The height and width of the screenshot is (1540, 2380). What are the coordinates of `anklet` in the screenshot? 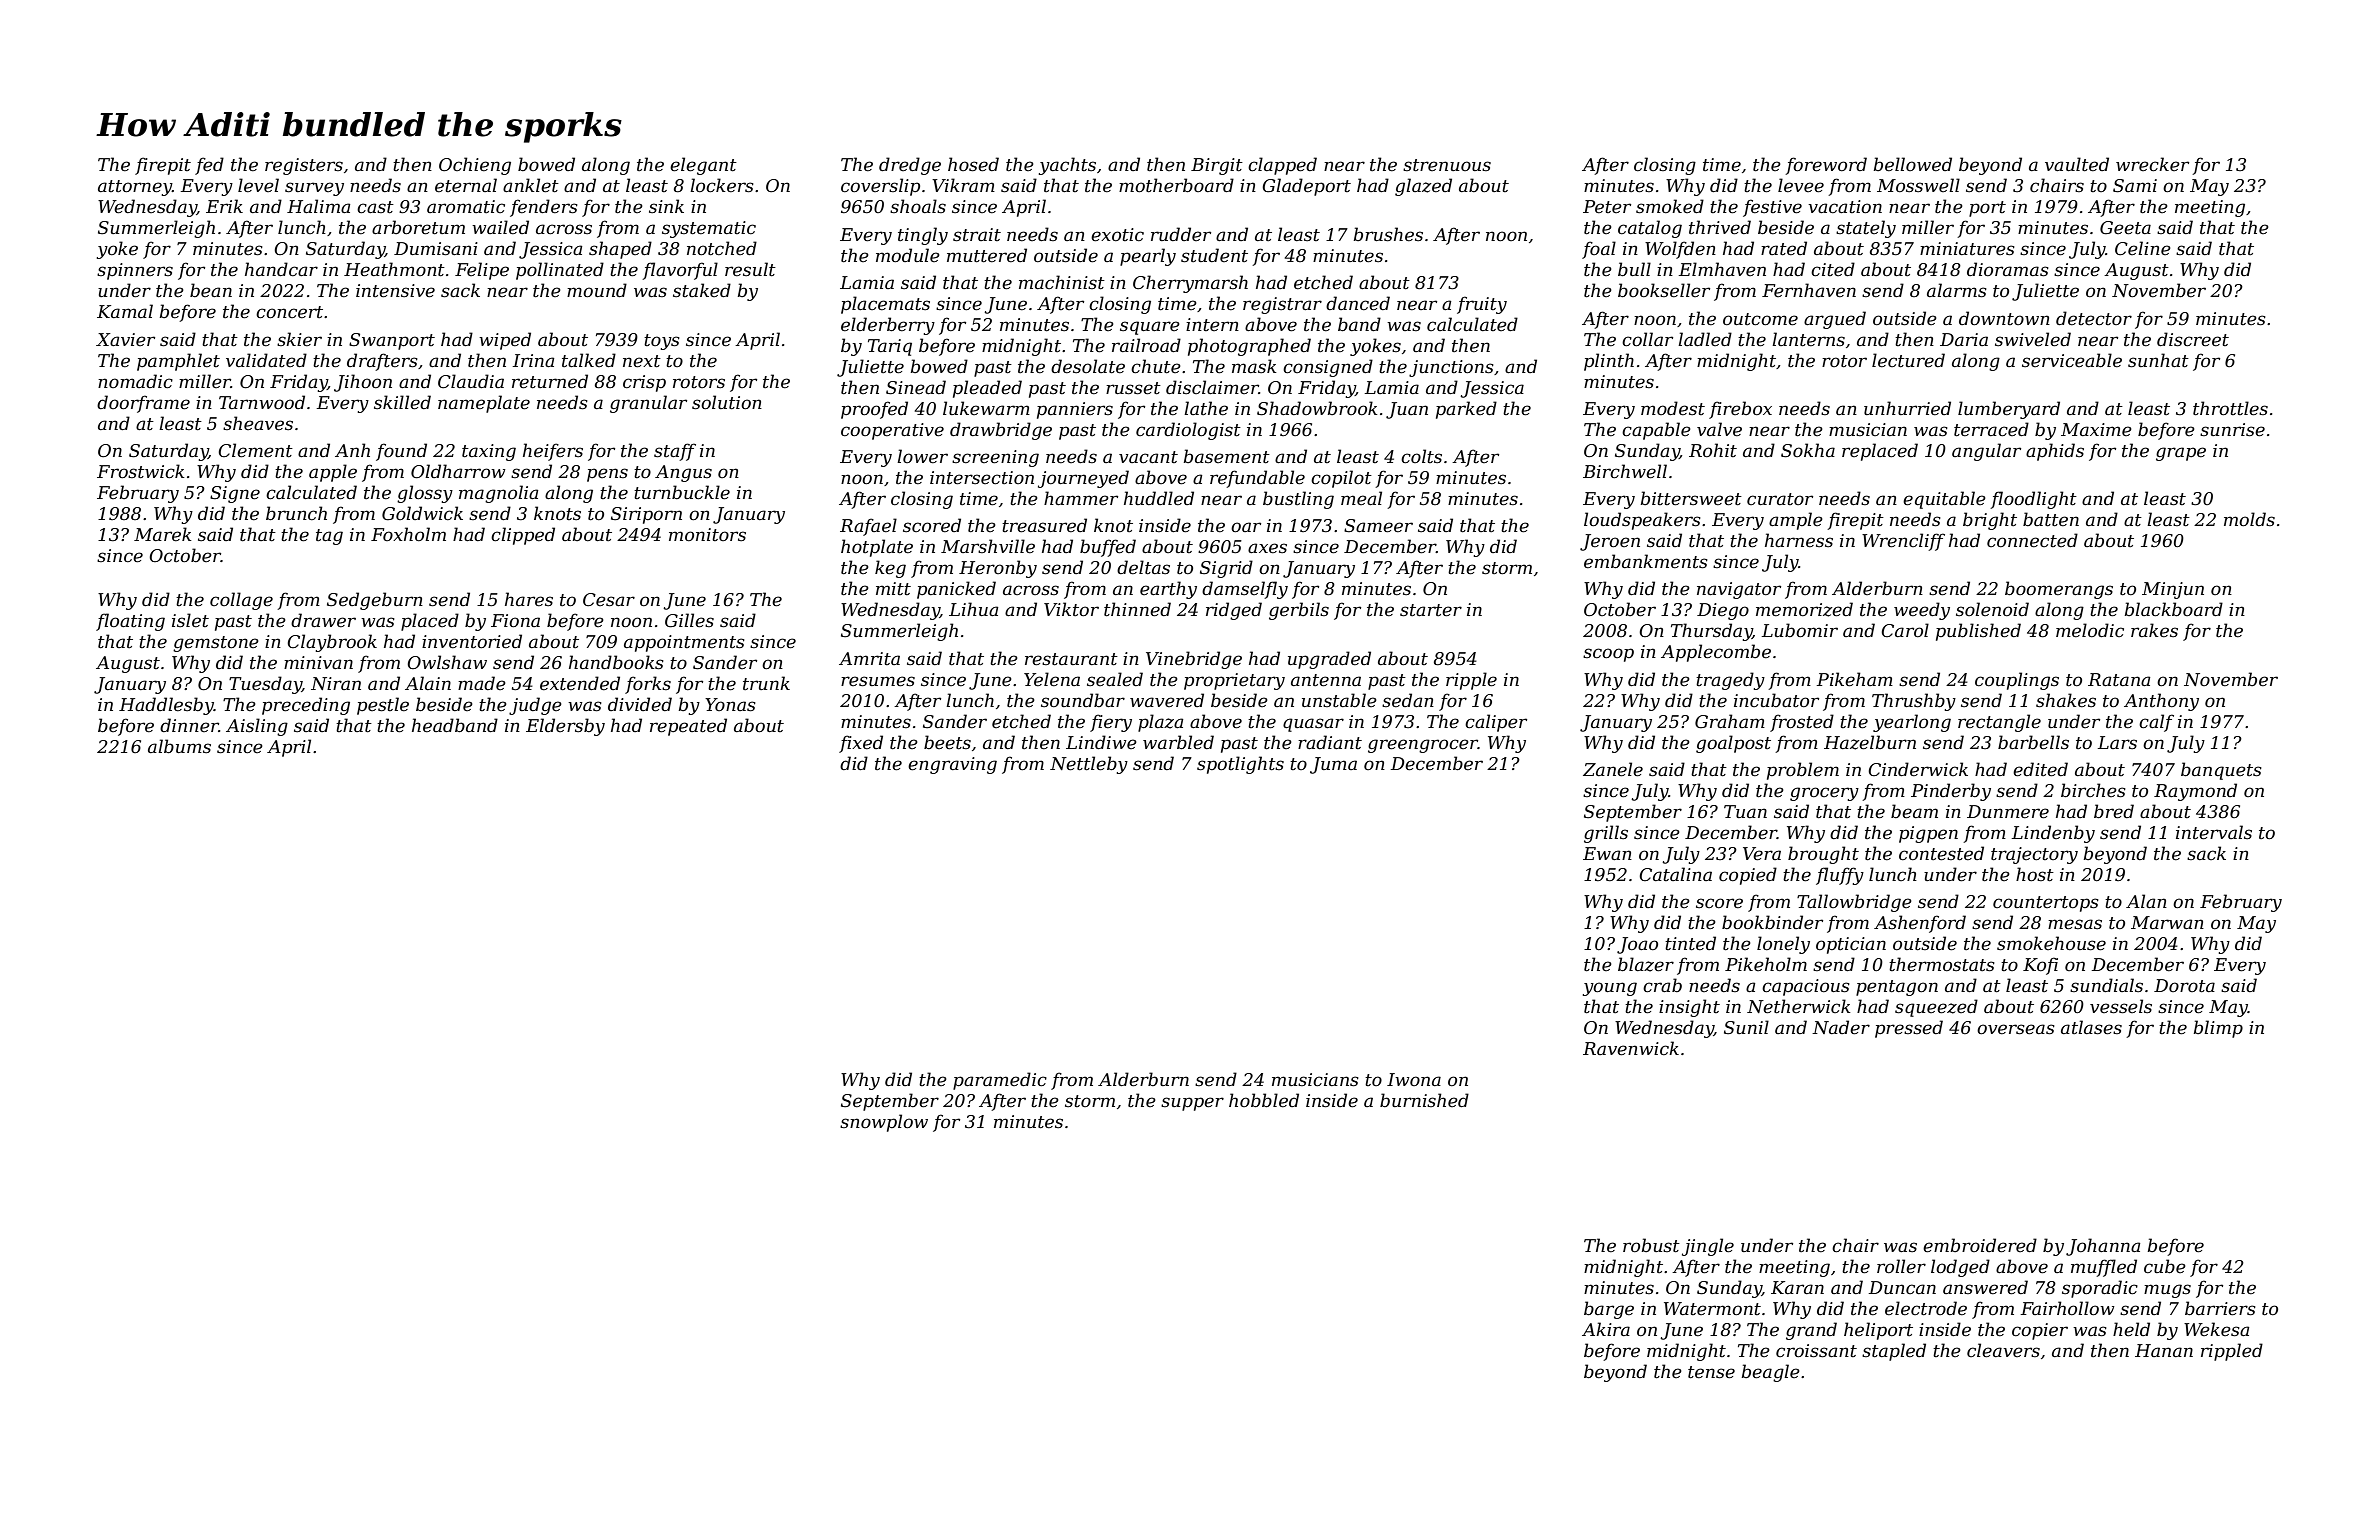 It's located at (531, 185).
